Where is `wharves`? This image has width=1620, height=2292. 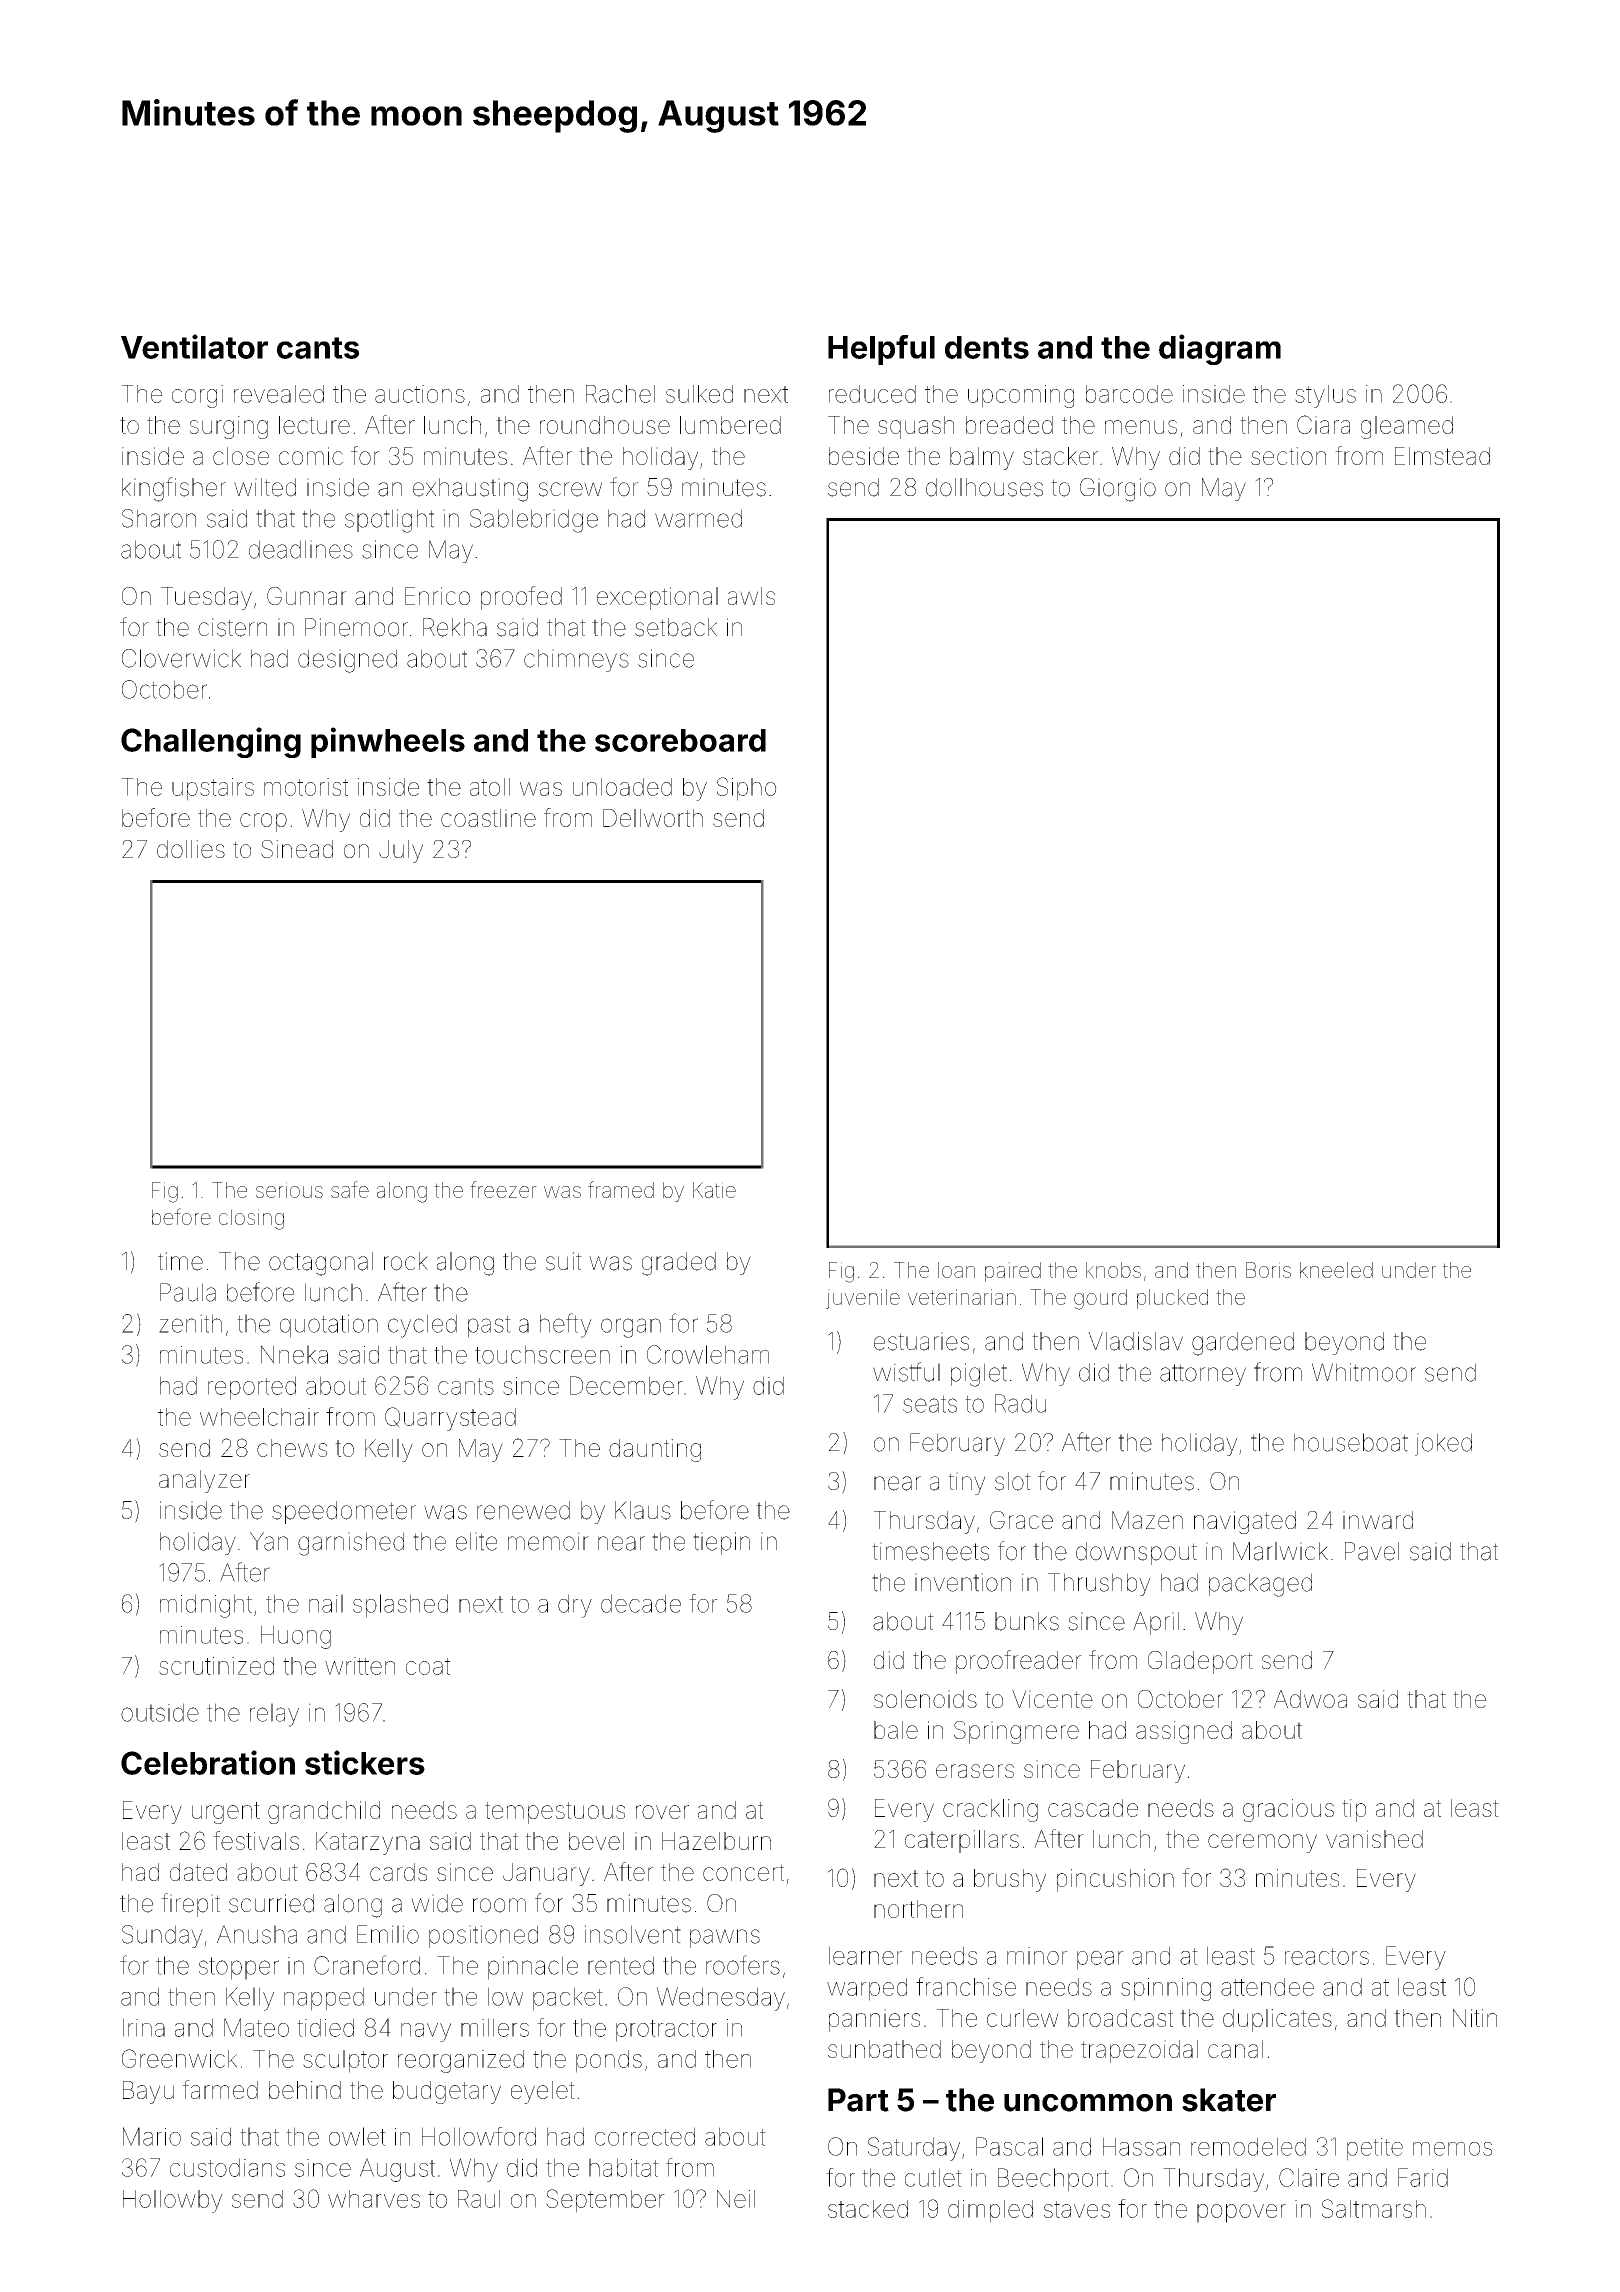 wharves is located at coordinates (374, 2199).
